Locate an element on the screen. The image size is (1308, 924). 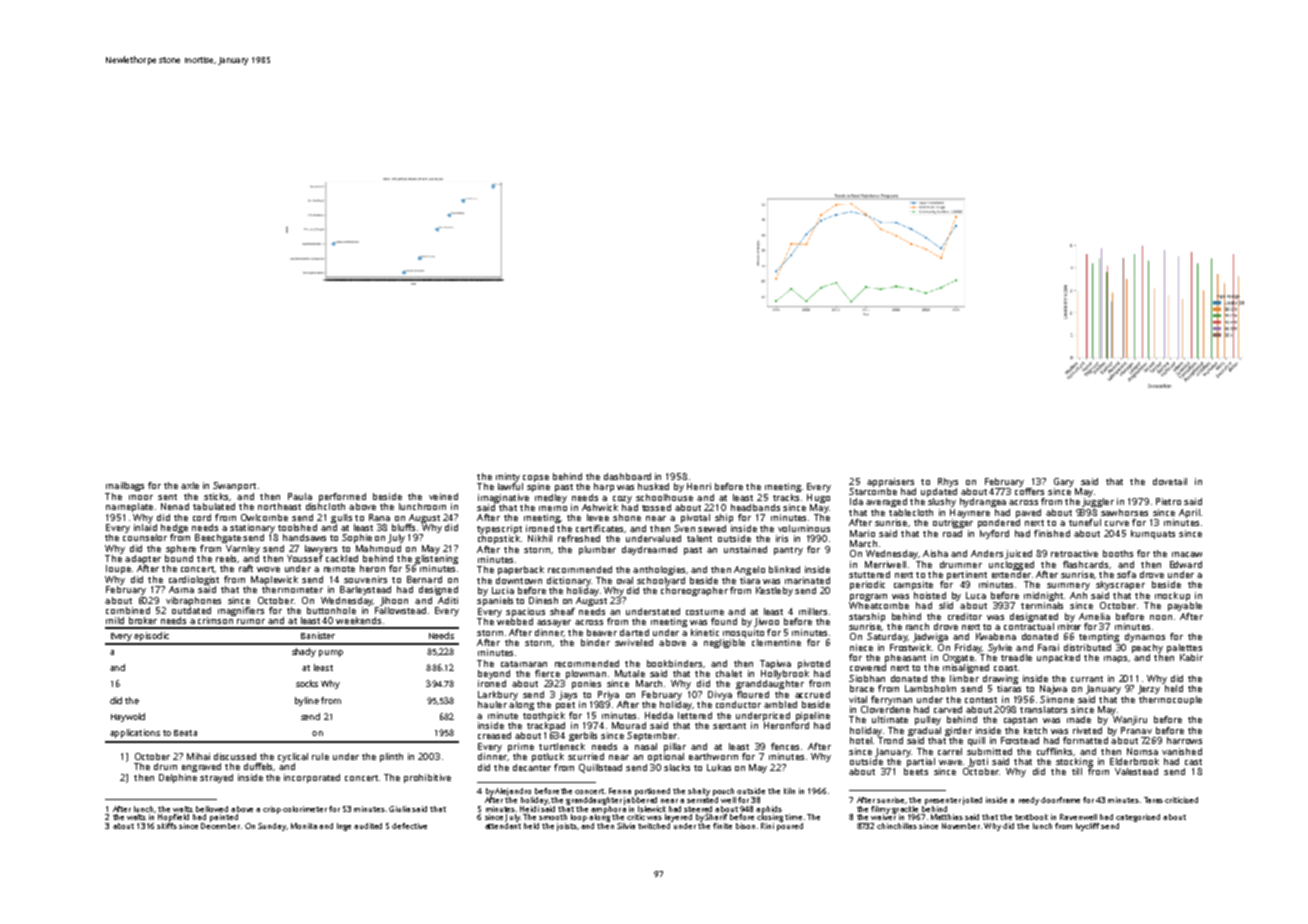
juiced is located at coordinates (1018, 554).
